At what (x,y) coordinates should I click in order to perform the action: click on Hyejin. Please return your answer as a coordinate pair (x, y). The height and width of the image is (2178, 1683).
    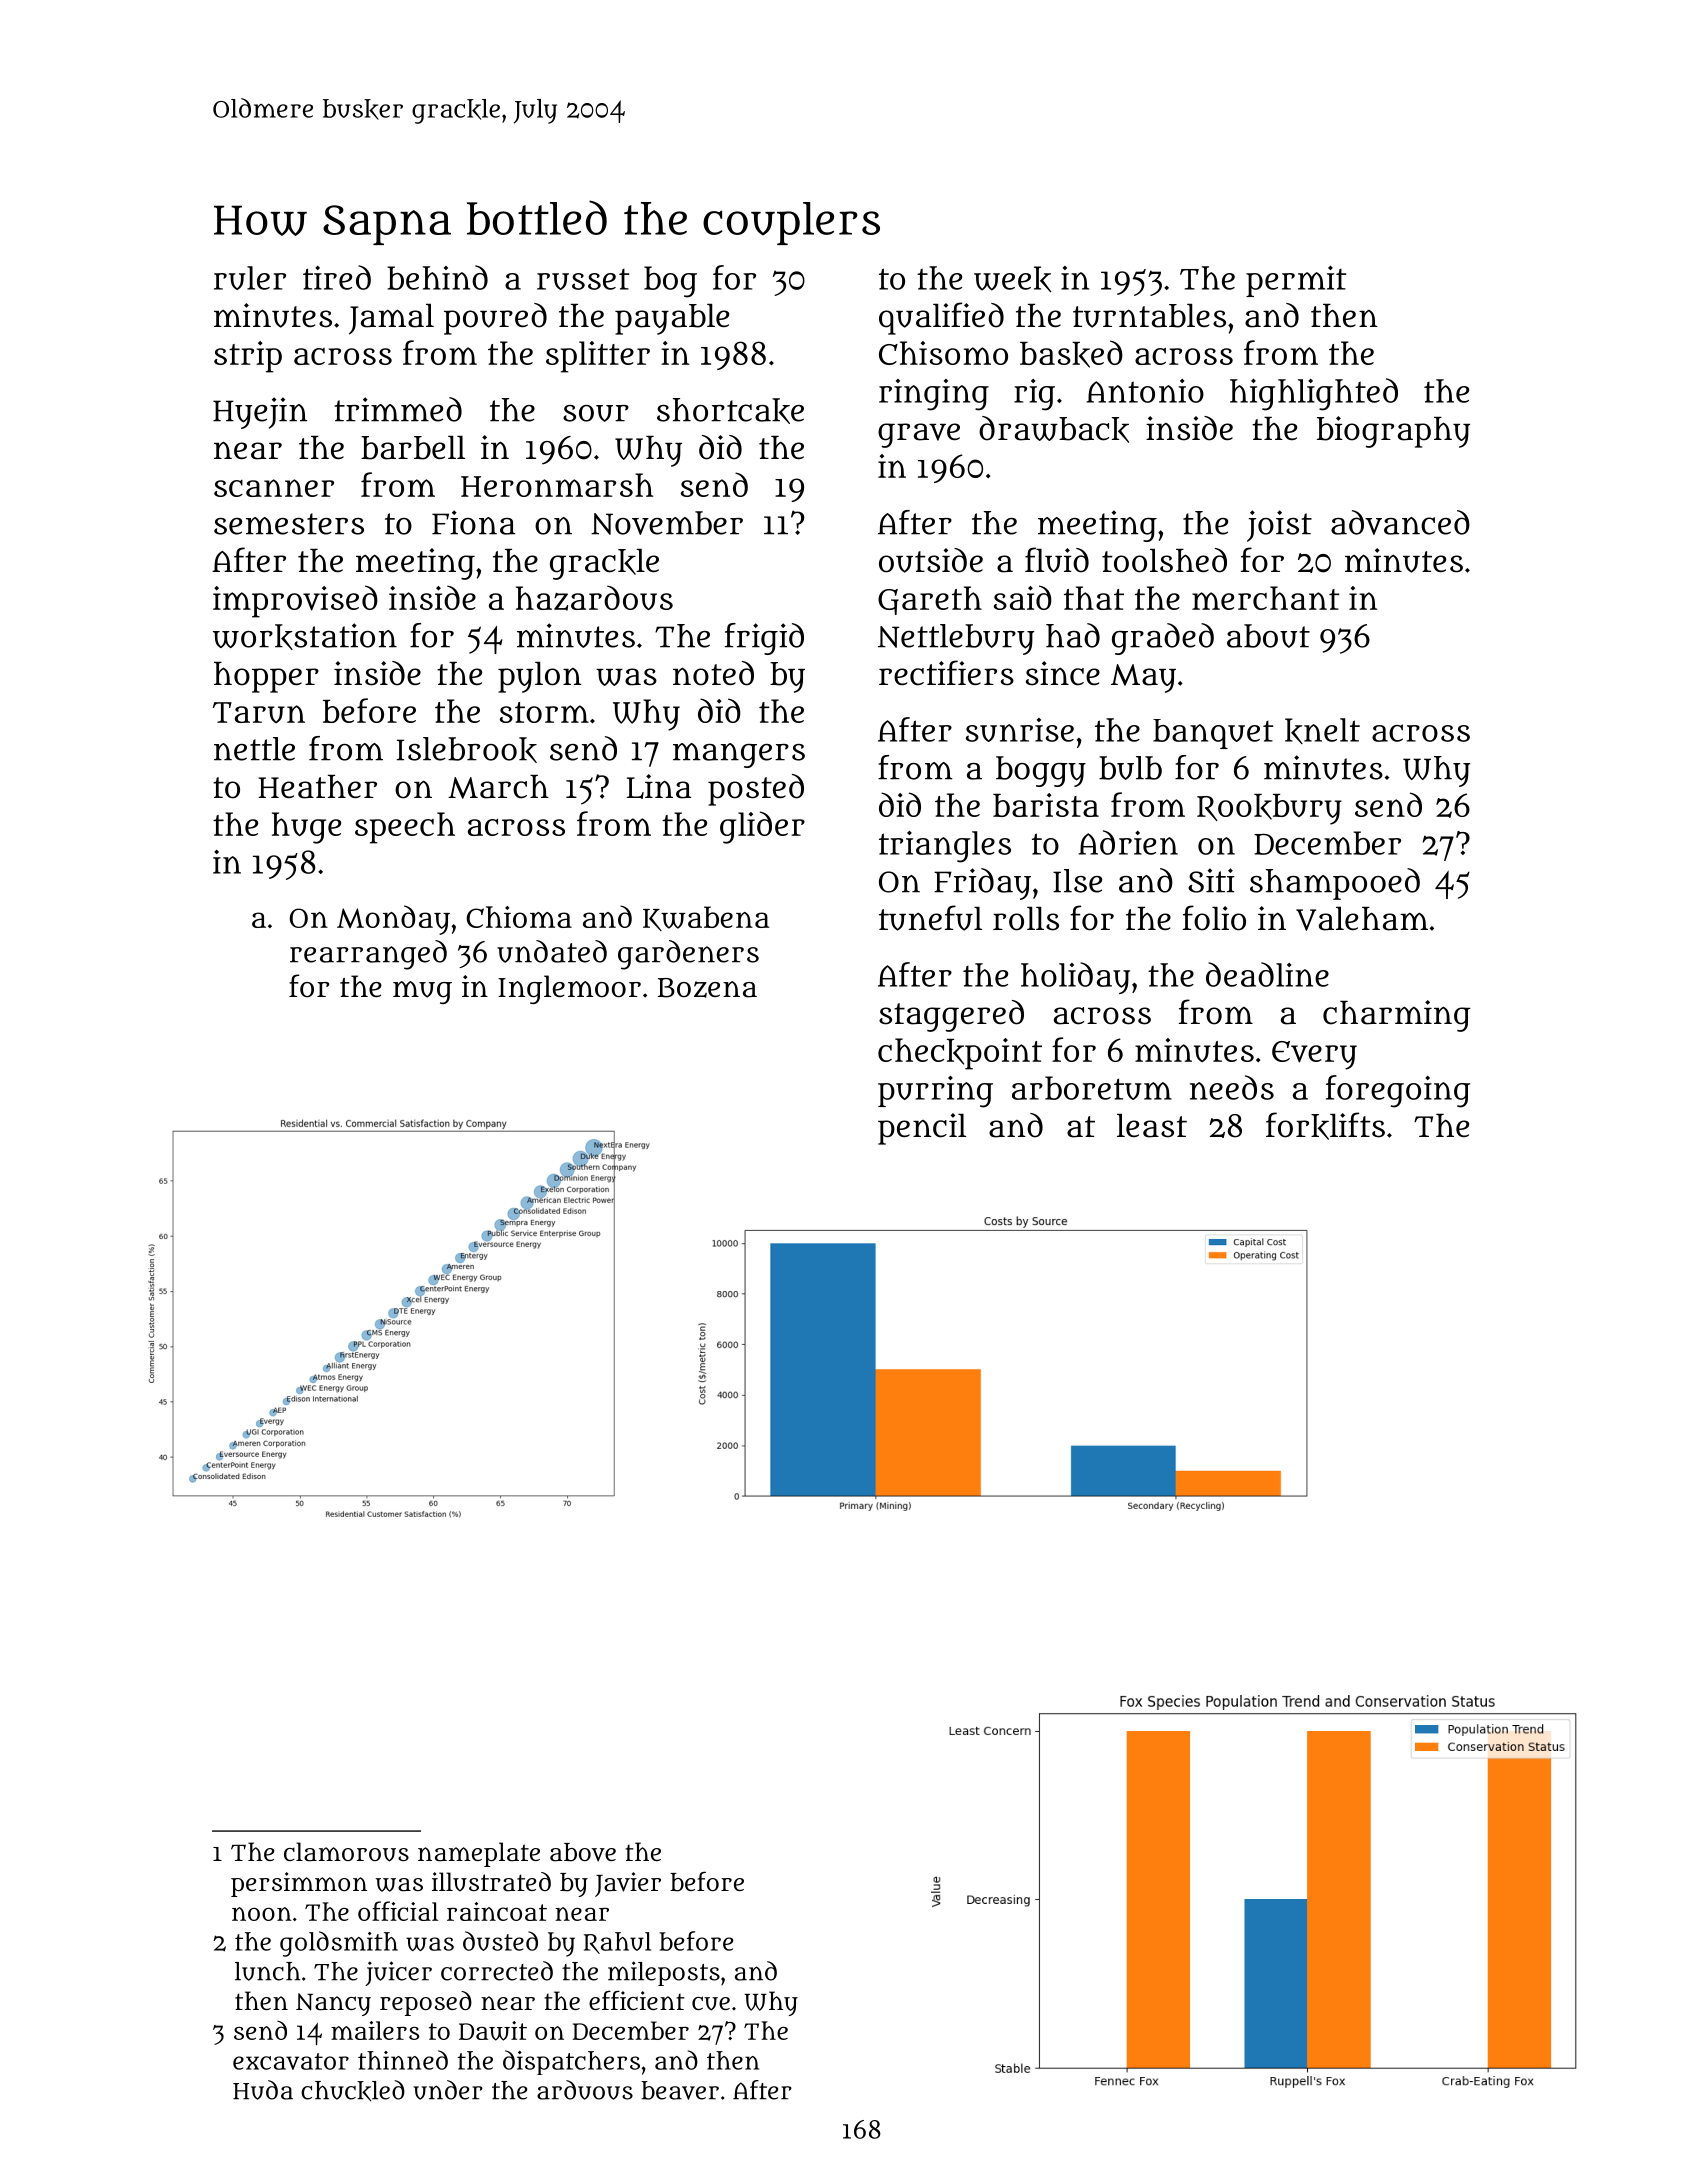
    Looking at the image, I should click on (260, 413).
